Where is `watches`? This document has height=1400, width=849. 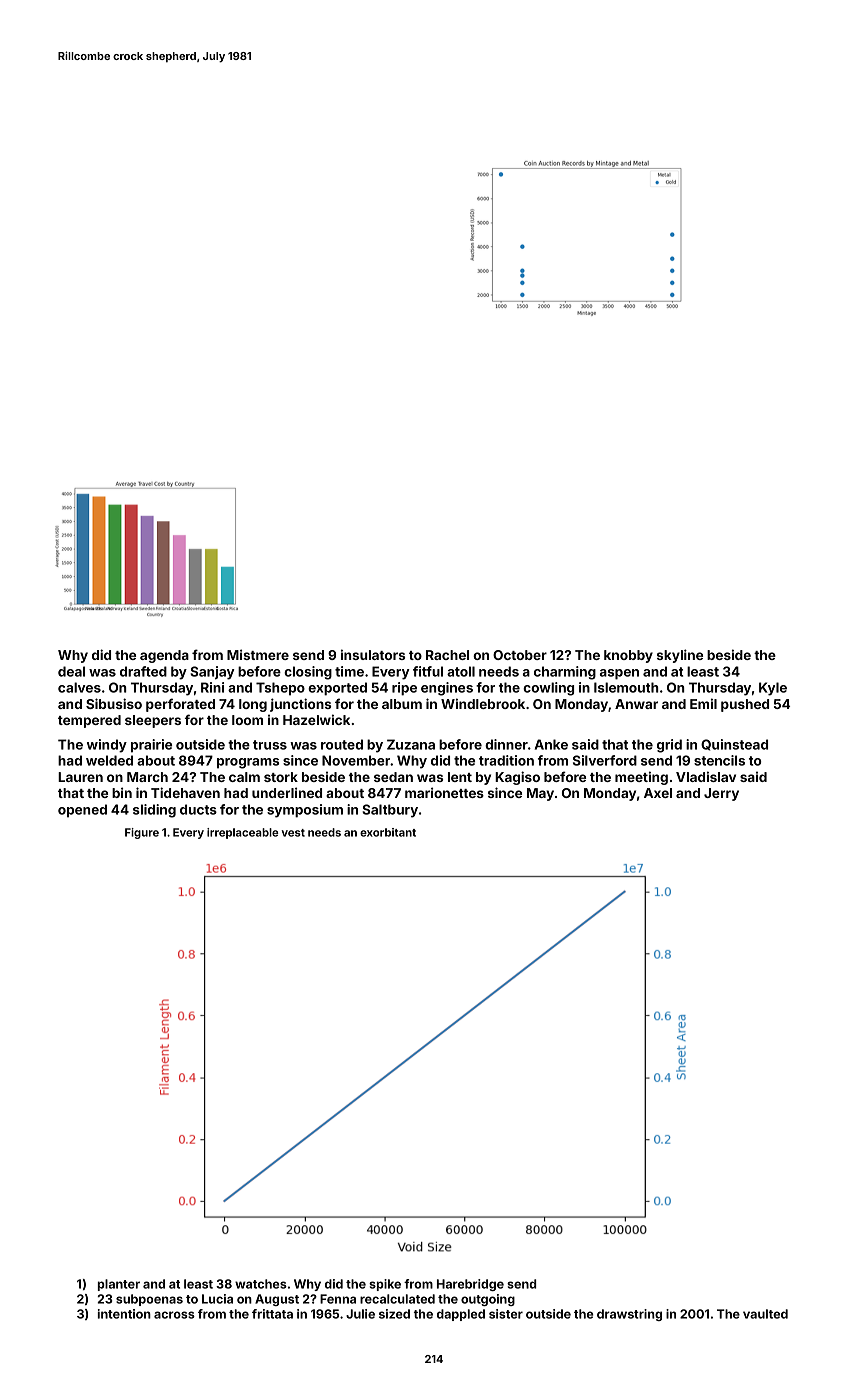 watches is located at coordinates (261, 1284).
